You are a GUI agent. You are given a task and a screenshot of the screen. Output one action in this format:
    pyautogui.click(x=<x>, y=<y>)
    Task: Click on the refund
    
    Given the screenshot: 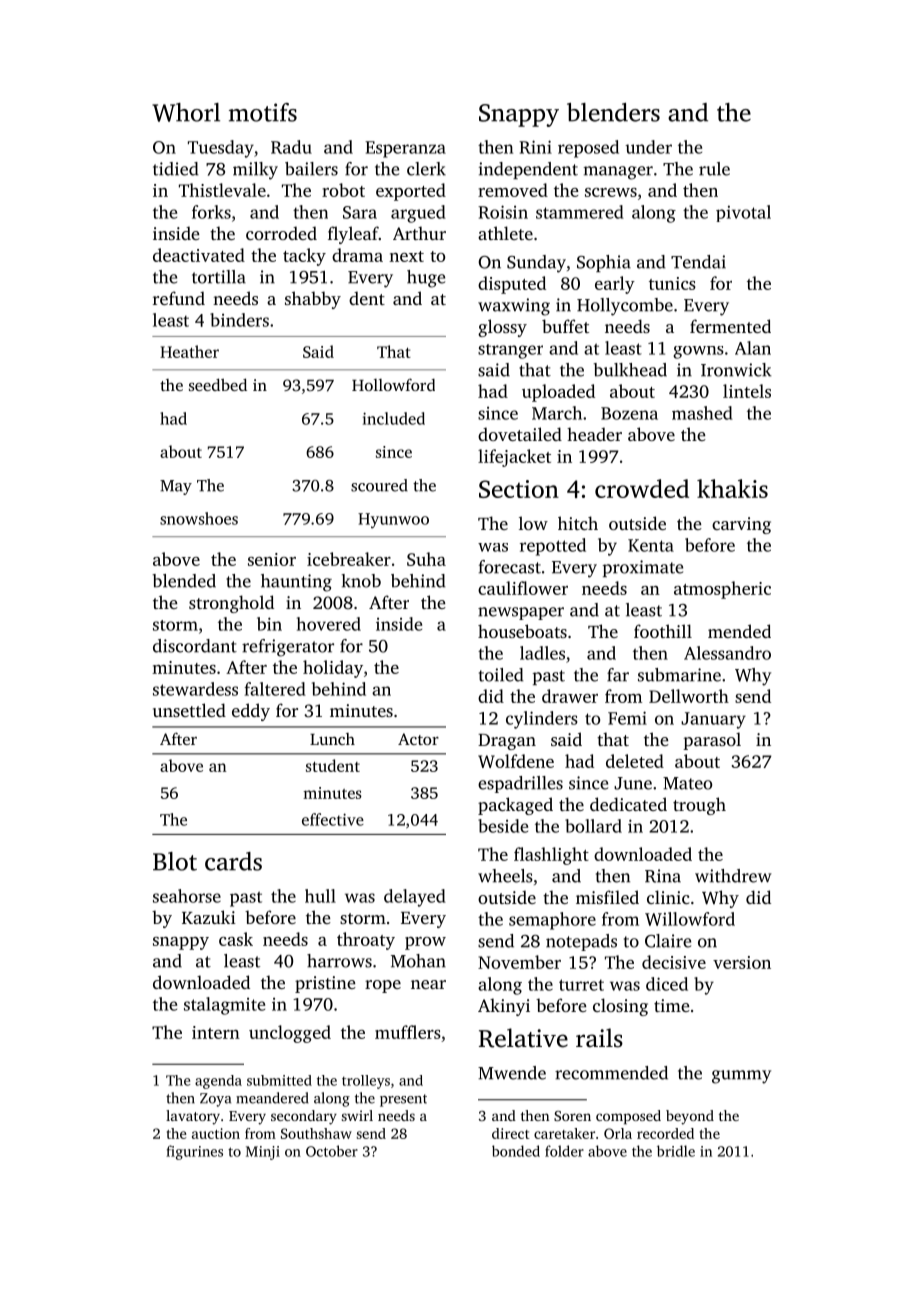 What is the action you would take?
    pyautogui.click(x=179, y=298)
